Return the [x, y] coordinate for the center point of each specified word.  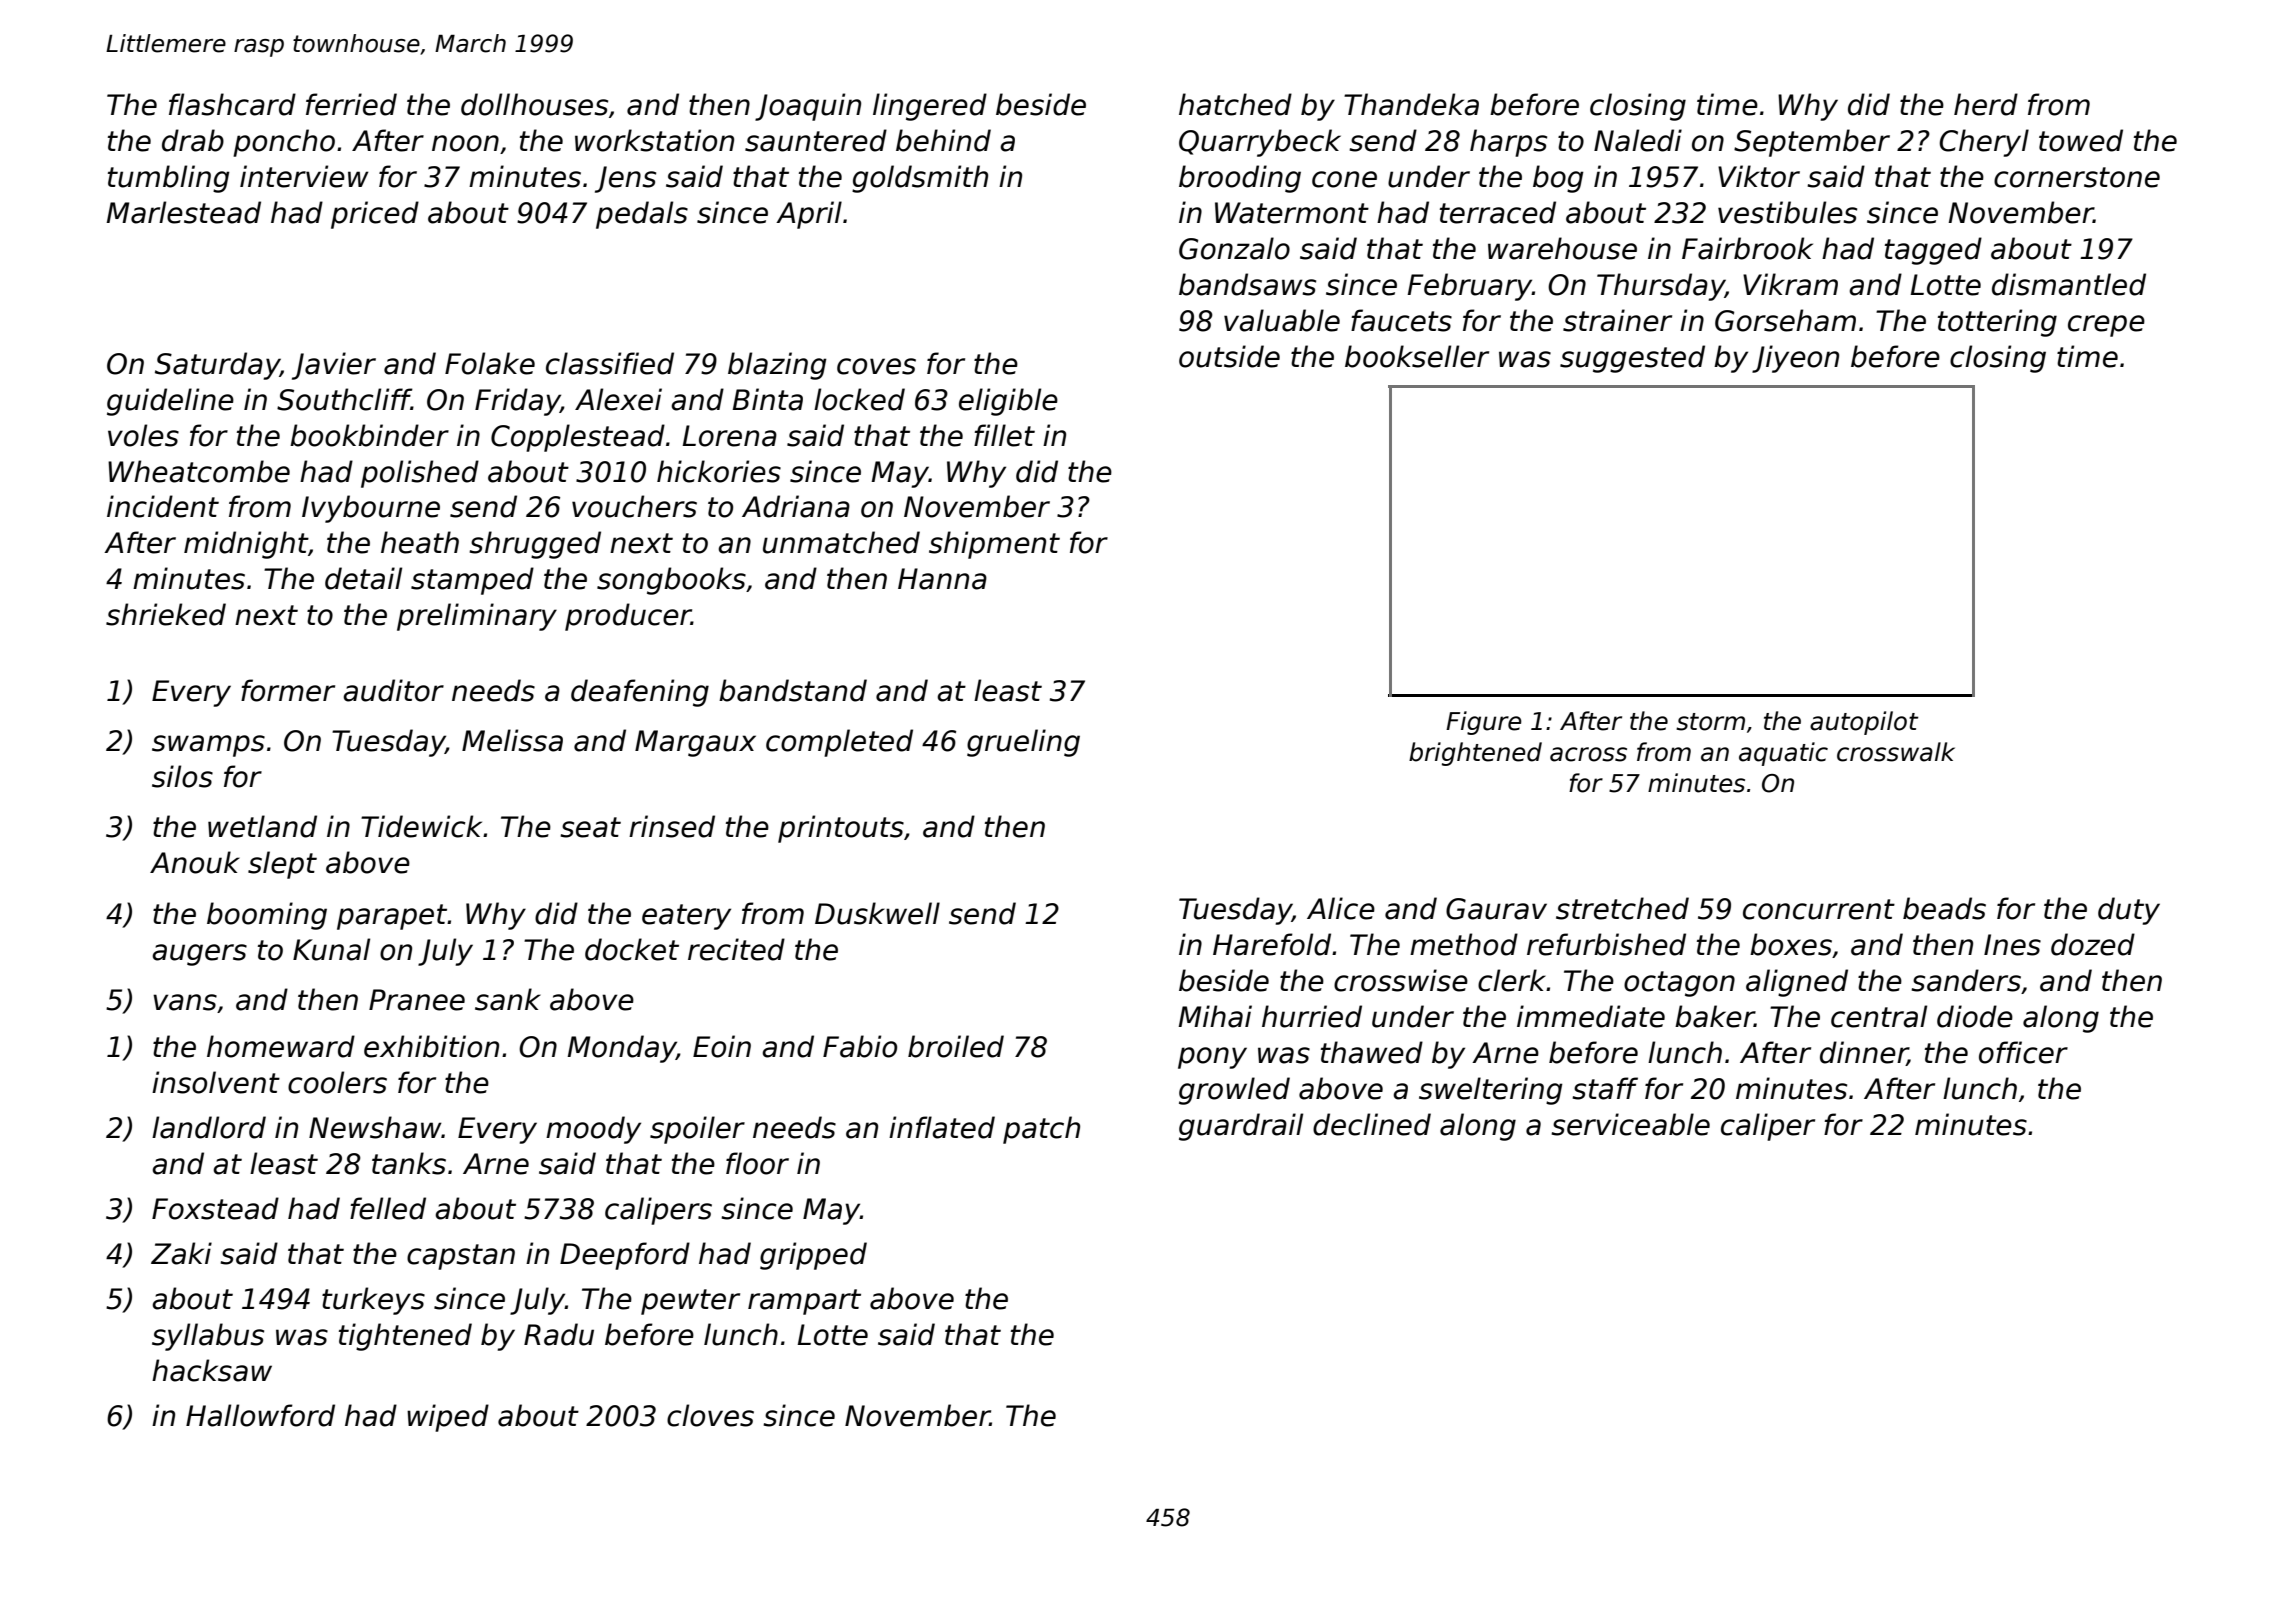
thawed [1372, 1052]
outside [1229, 356]
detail [363, 578]
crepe [2106, 326]
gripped [813, 1256]
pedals [642, 215]
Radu [559, 1334]
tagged [1933, 251]
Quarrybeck [1260, 143]
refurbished [1606, 944]
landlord [209, 1127]
